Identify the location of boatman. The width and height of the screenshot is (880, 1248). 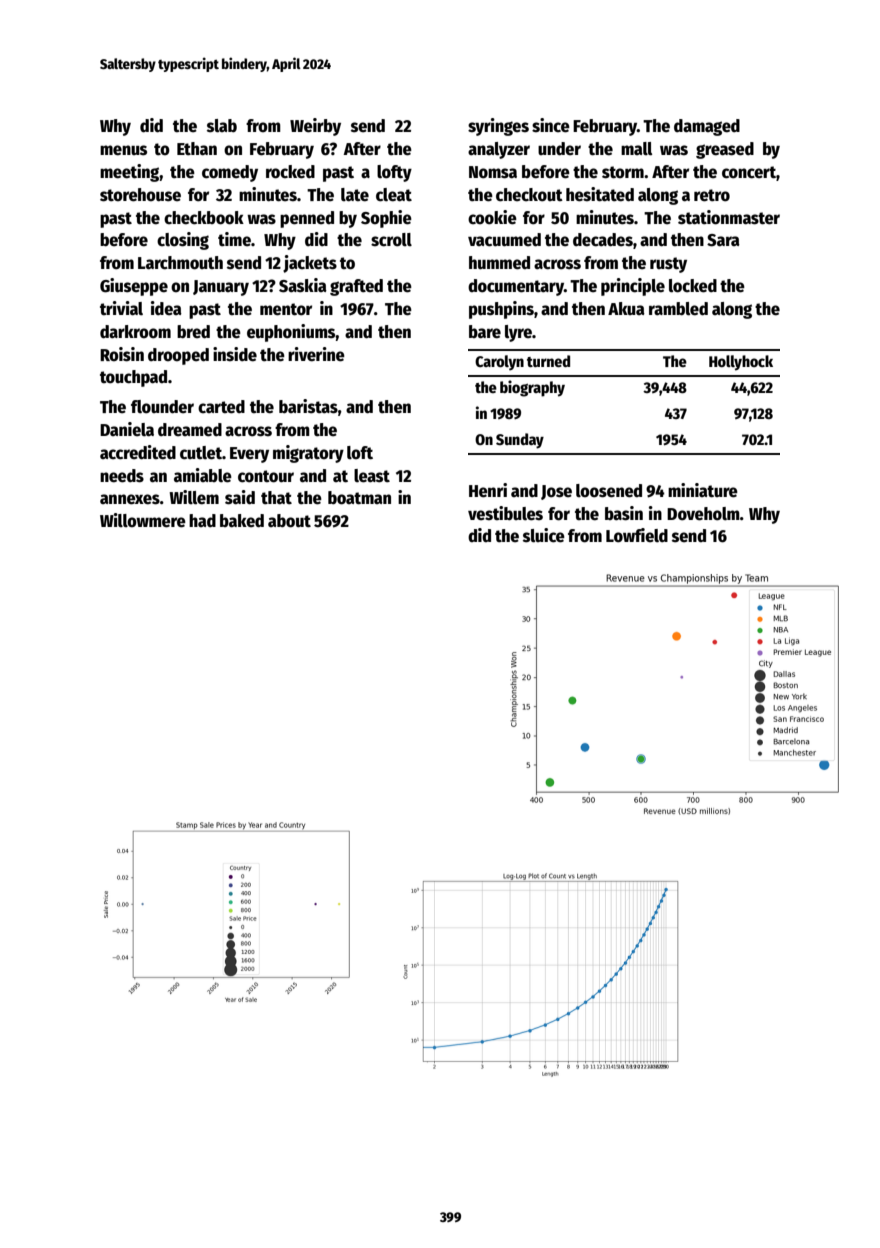
(359, 498).
